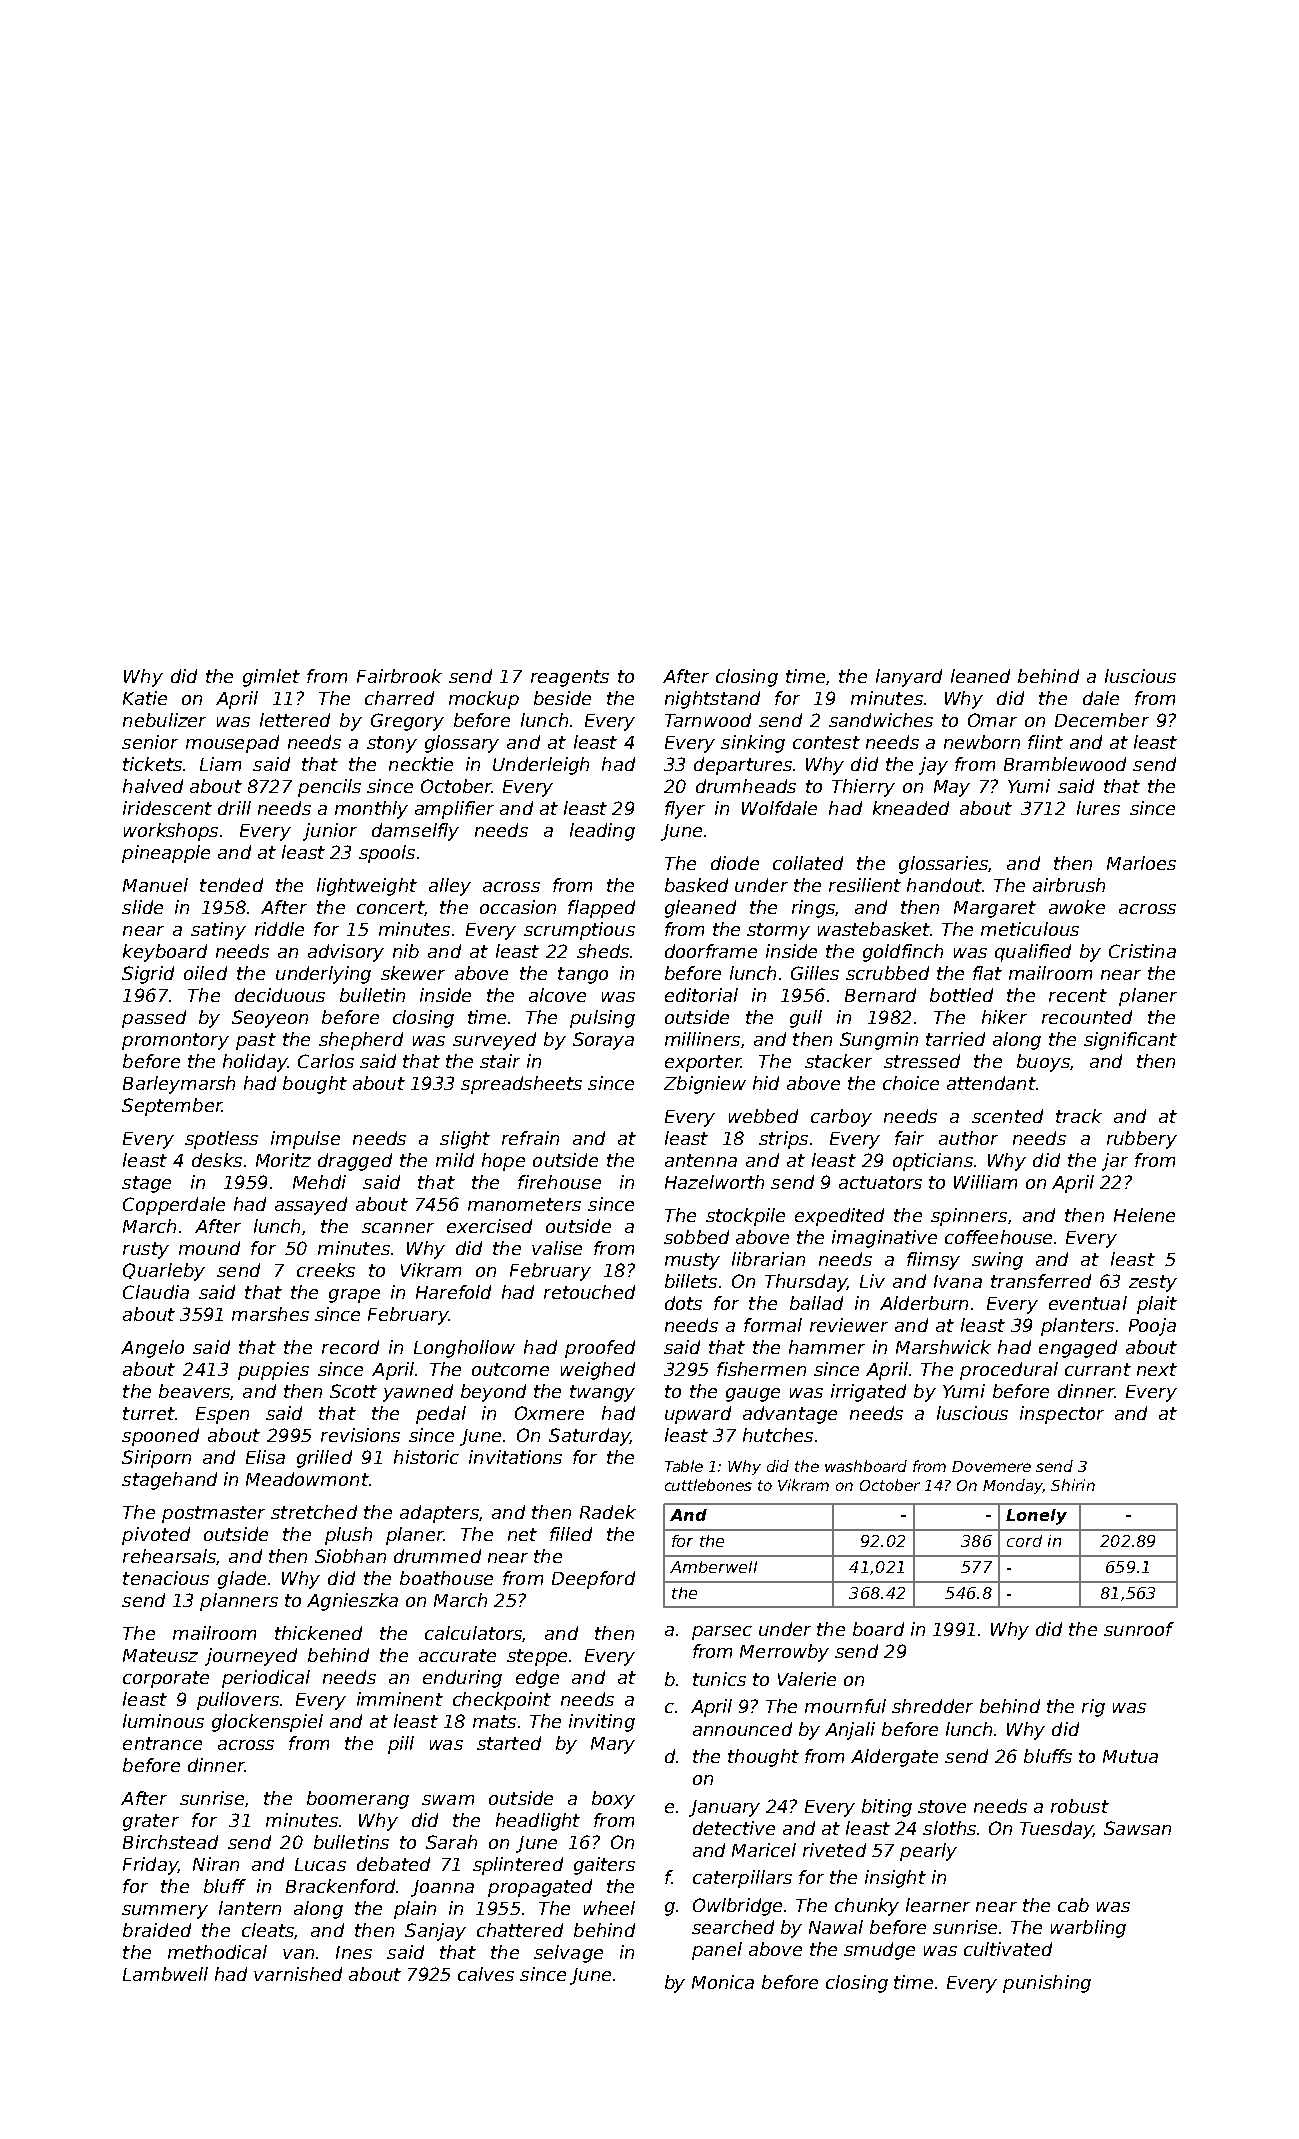 The height and width of the screenshot is (2139, 1299). What do you see at coordinates (806, 1283) in the screenshot?
I see `Thursday` at bounding box center [806, 1283].
